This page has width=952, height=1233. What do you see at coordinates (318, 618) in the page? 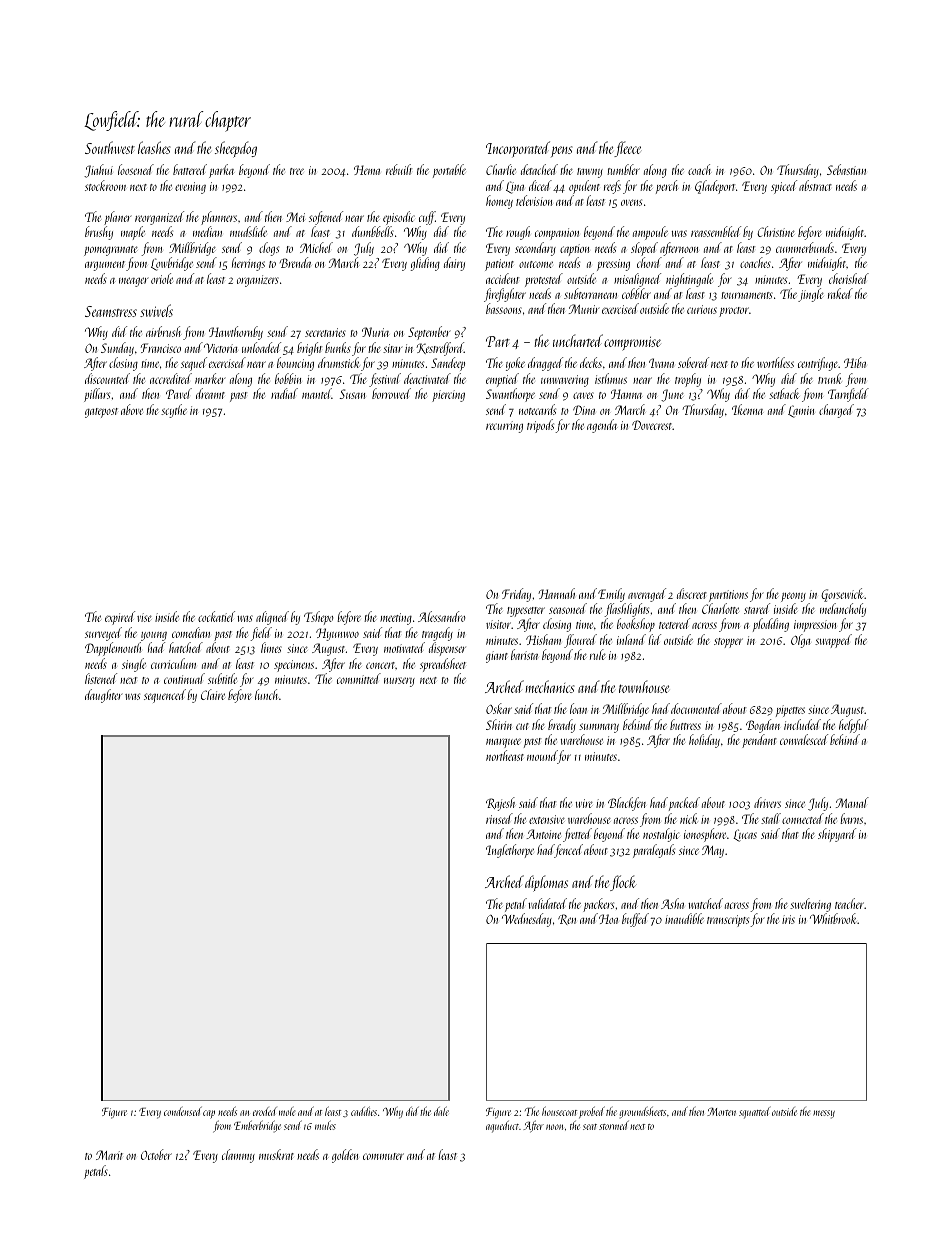
I see `Tshepo` at bounding box center [318, 618].
